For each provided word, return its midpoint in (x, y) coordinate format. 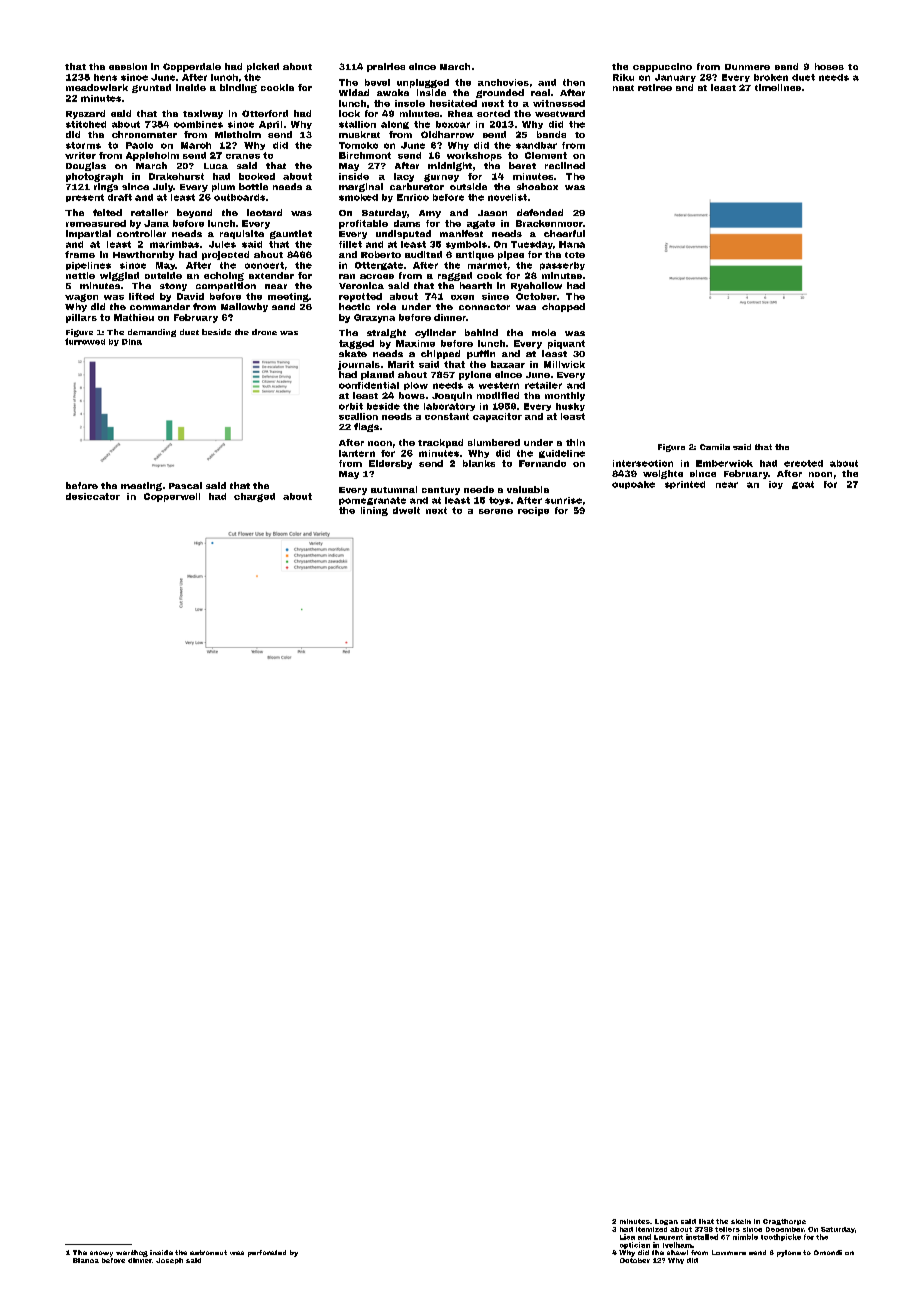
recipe (533, 511)
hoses (829, 66)
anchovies (503, 82)
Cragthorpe (784, 1222)
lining (374, 511)
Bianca (86, 1260)
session (128, 66)
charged (254, 497)
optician (635, 1245)
